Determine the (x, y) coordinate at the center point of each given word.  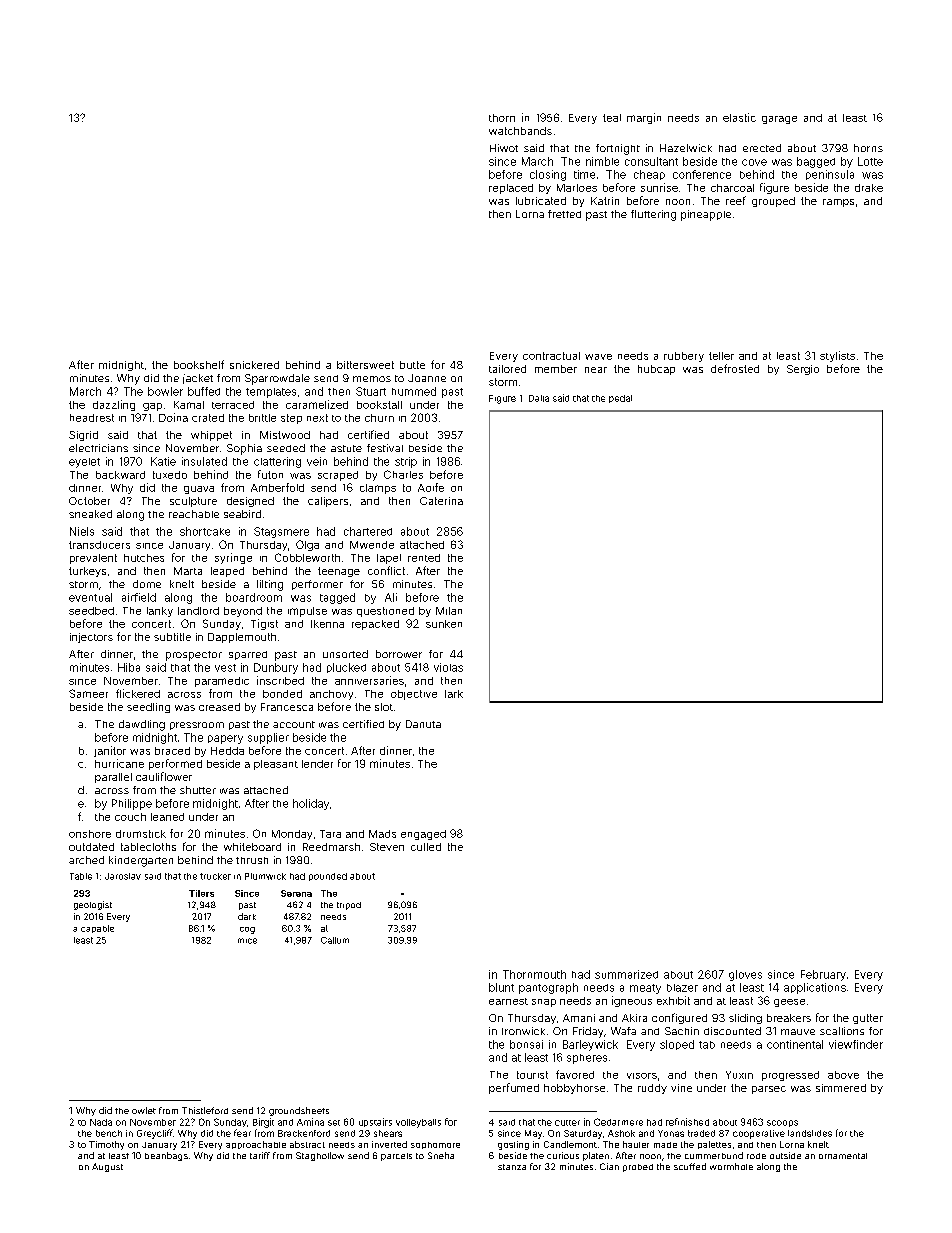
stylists (837, 356)
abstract (307, 1144)
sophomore (435, 1145)
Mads (382, 834)
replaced (511, 189)
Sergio (803, 370)
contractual (551, 356)
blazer (682, 988)
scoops (782, 1123)
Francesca (287, 707)
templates (271, 393)
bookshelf (199, 364)
